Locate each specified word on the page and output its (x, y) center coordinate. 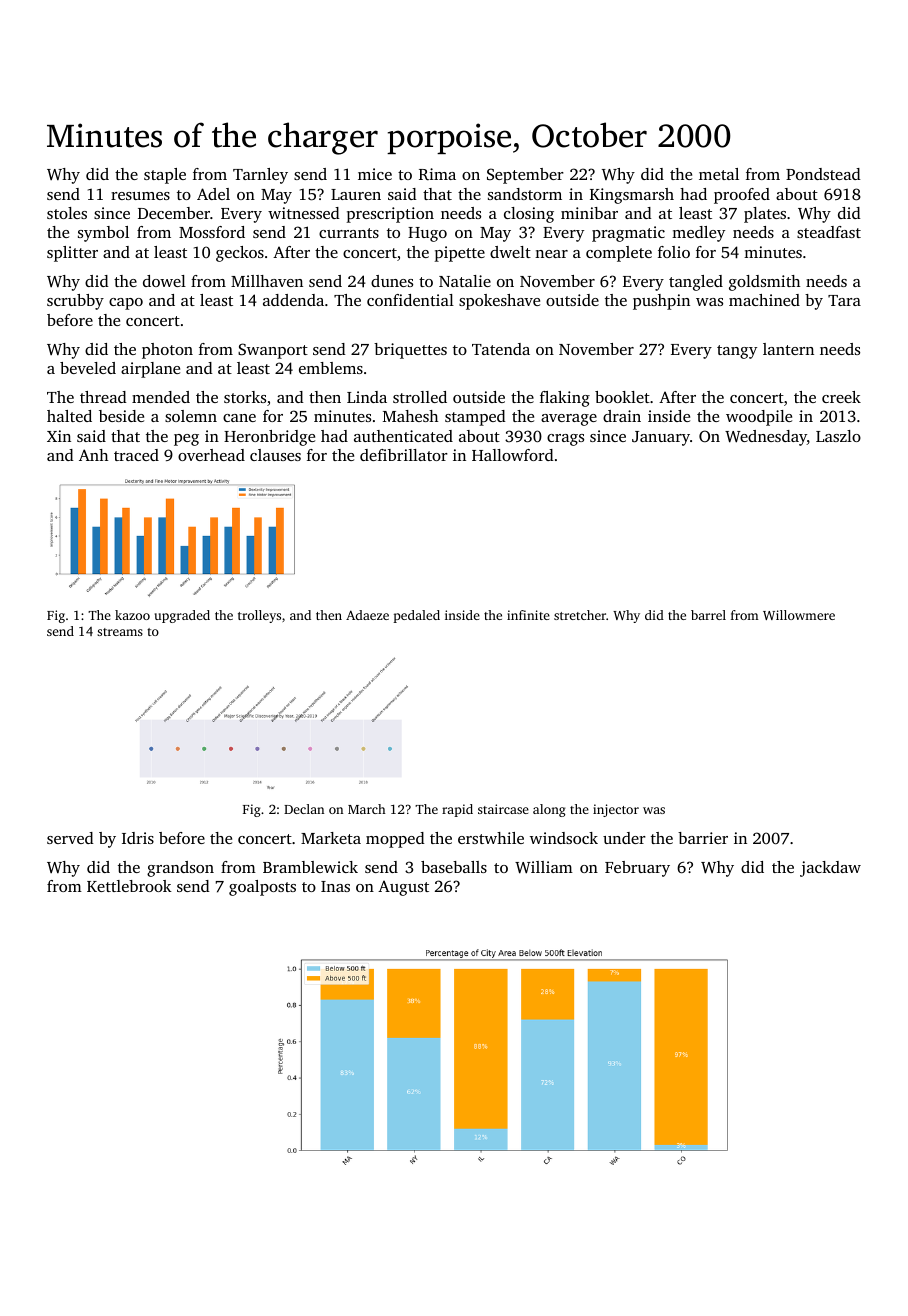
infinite (528, 615)
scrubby (75, 302)
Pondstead (823, 174)
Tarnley (260, 176)
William (544, 867)
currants (349, 233)
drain (622, 416)
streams (120, 632)
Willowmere (799, 615)
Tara (844, 300)
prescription (390, 215)
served (70, 838)
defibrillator (404, 455)
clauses (275, 455)
